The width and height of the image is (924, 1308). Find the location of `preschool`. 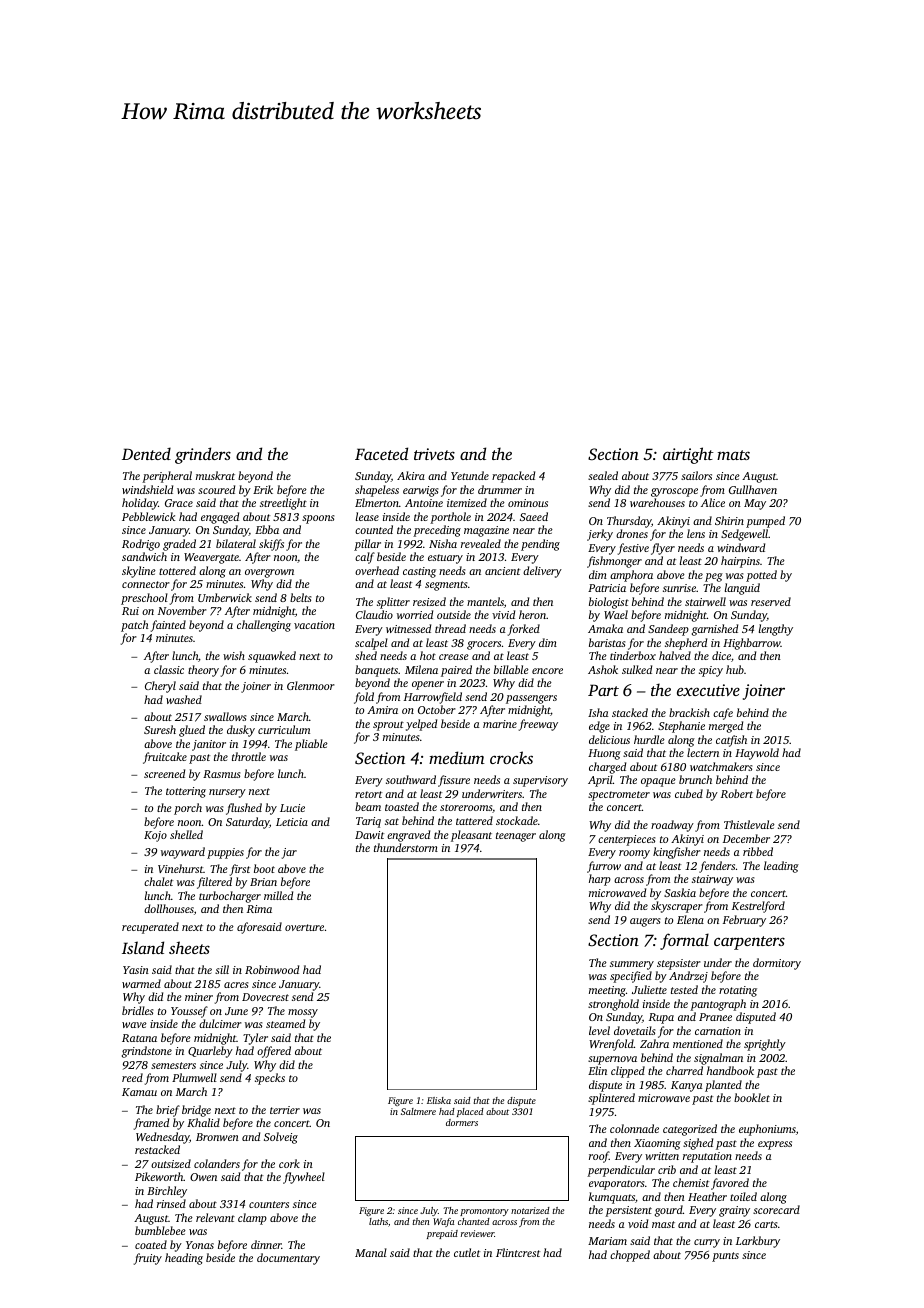

preschool is located at coordinates (144, 599).
